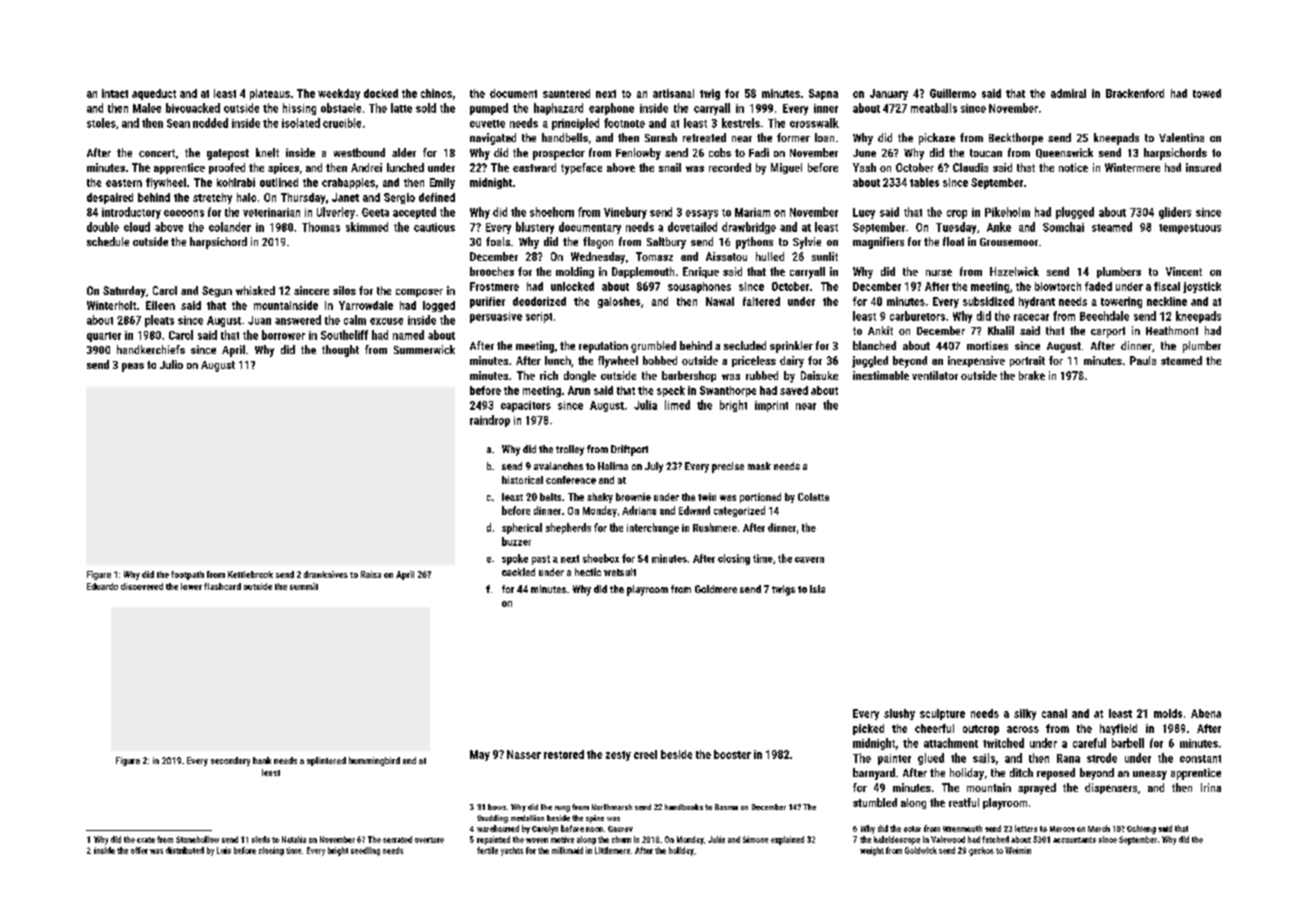  Describe the element at coordinates (217, 291) in the document. I see `Segun` at that location.
